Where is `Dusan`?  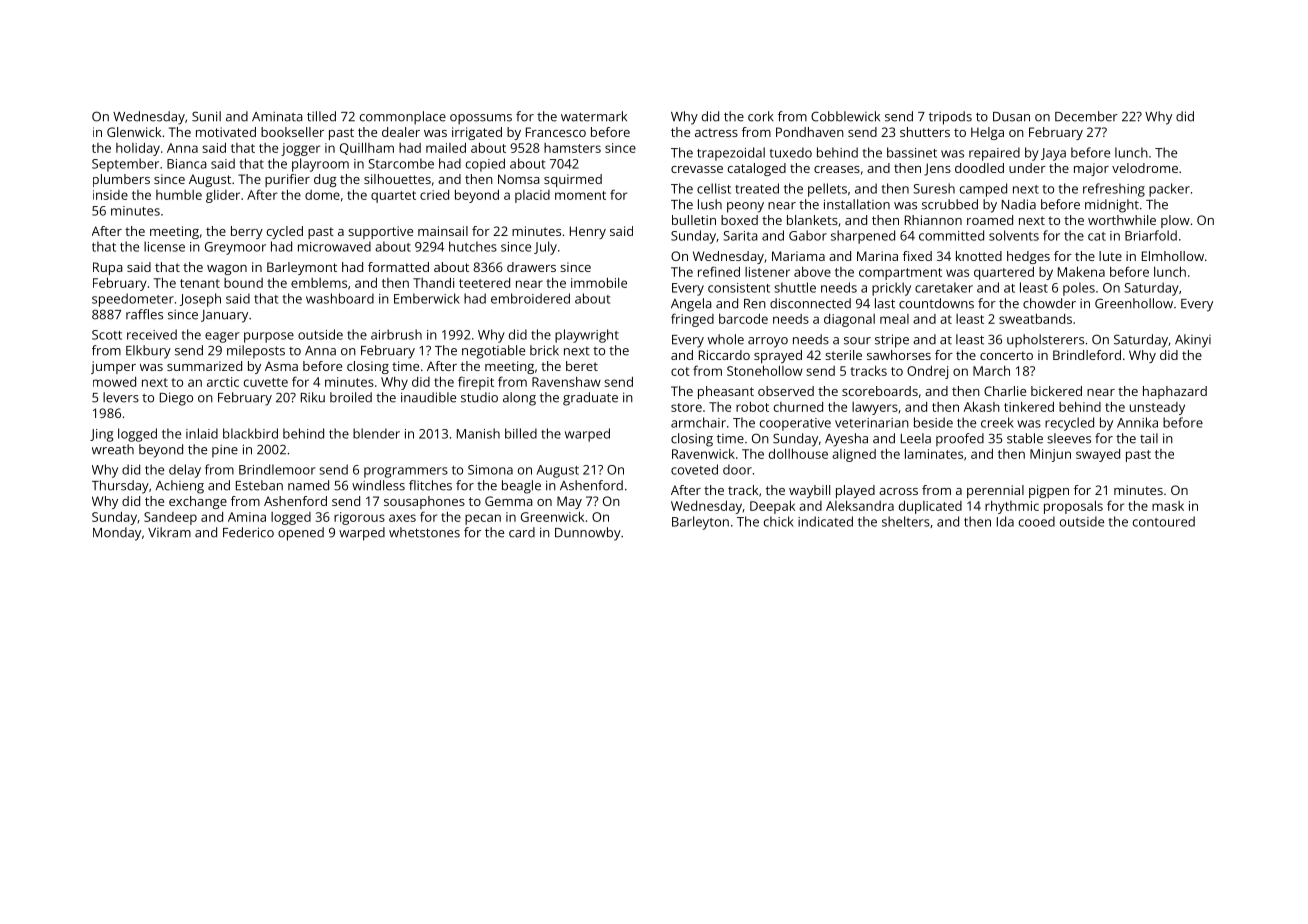
Dusan is located at coordinates (1011, 117).
